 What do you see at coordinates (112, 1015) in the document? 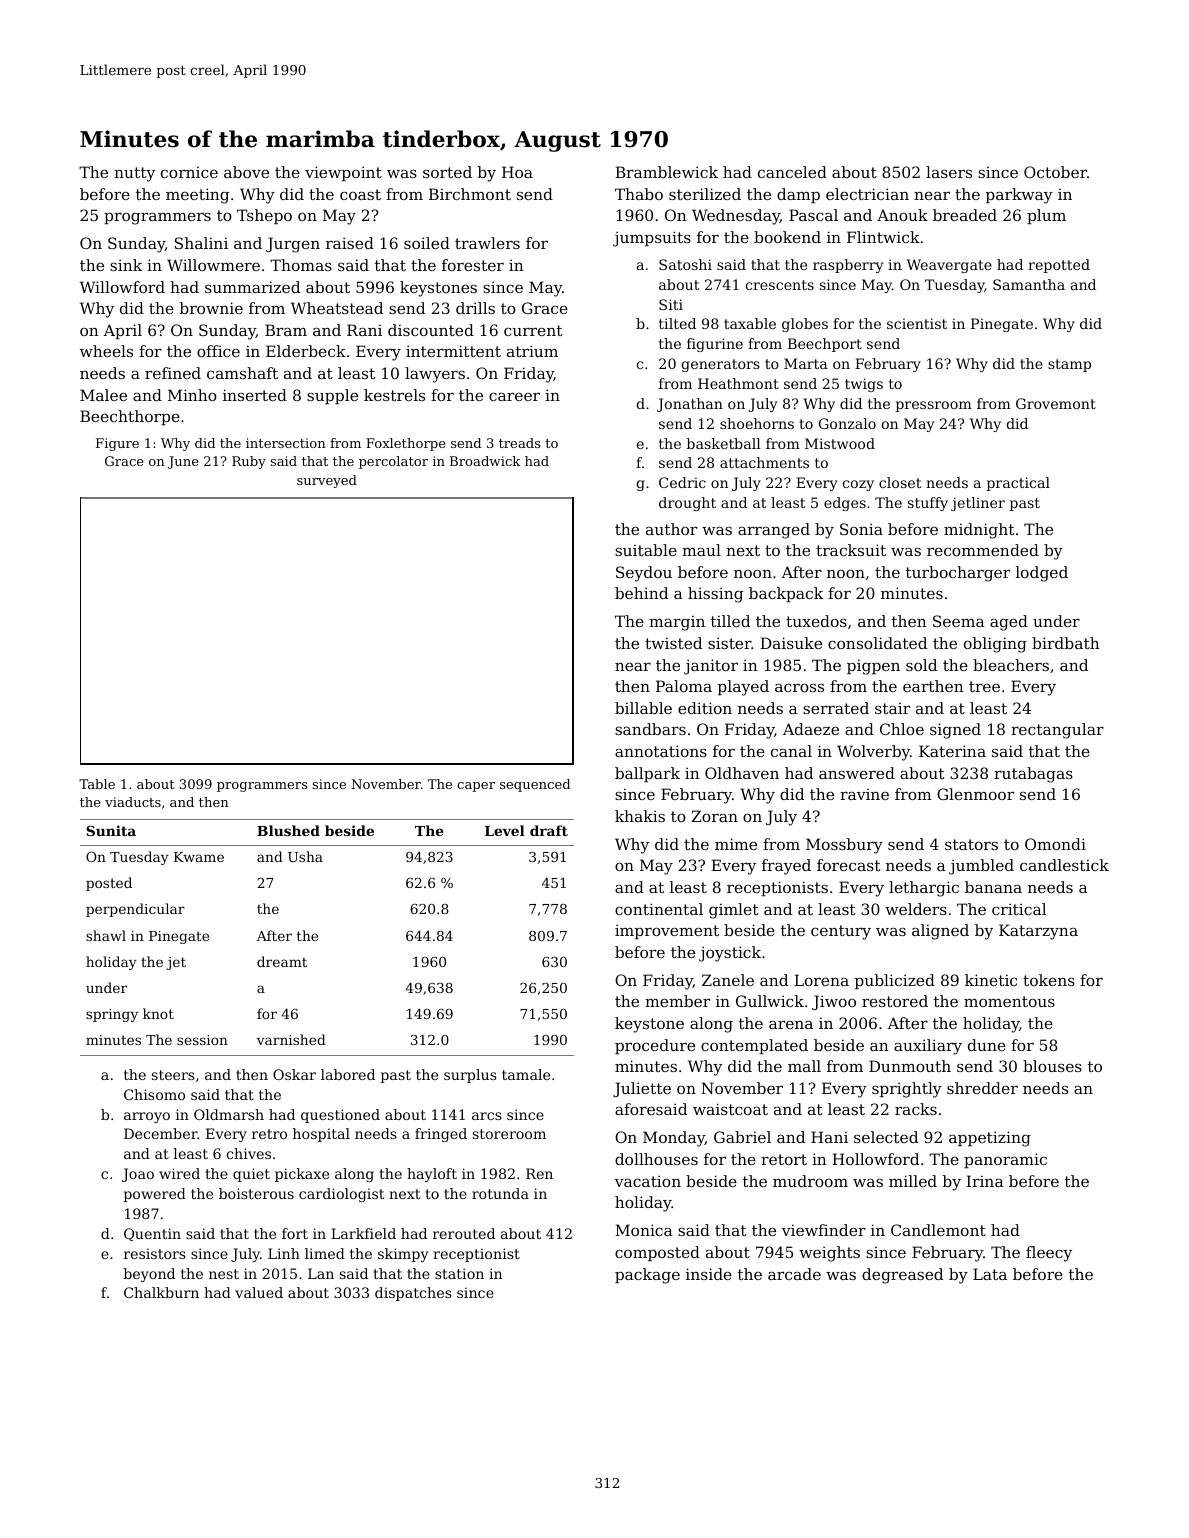
I see `springy` at bounding box center [112, 1015].
